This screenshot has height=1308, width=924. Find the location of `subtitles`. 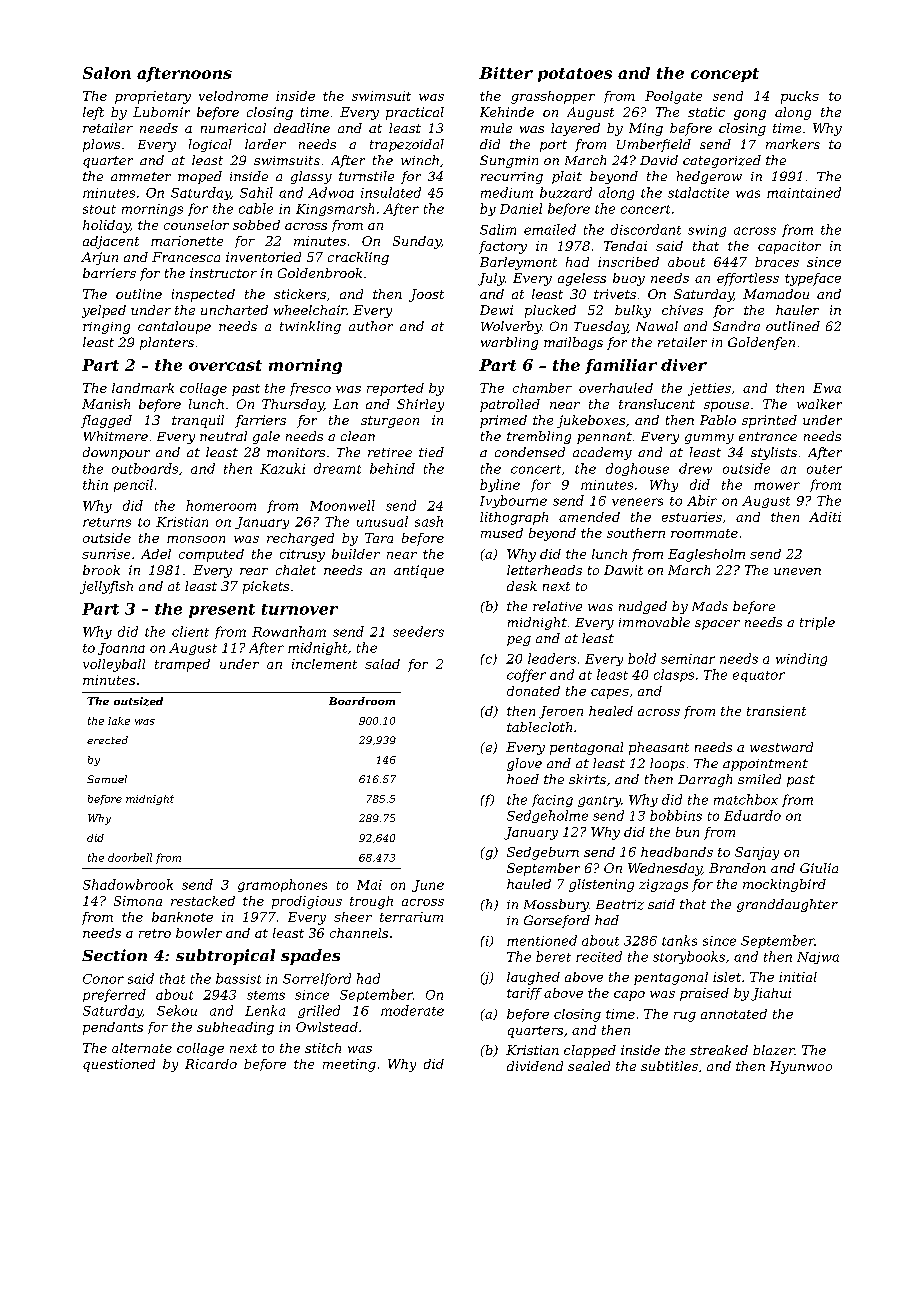

subtitles is located at coordinates (669, 1066).
